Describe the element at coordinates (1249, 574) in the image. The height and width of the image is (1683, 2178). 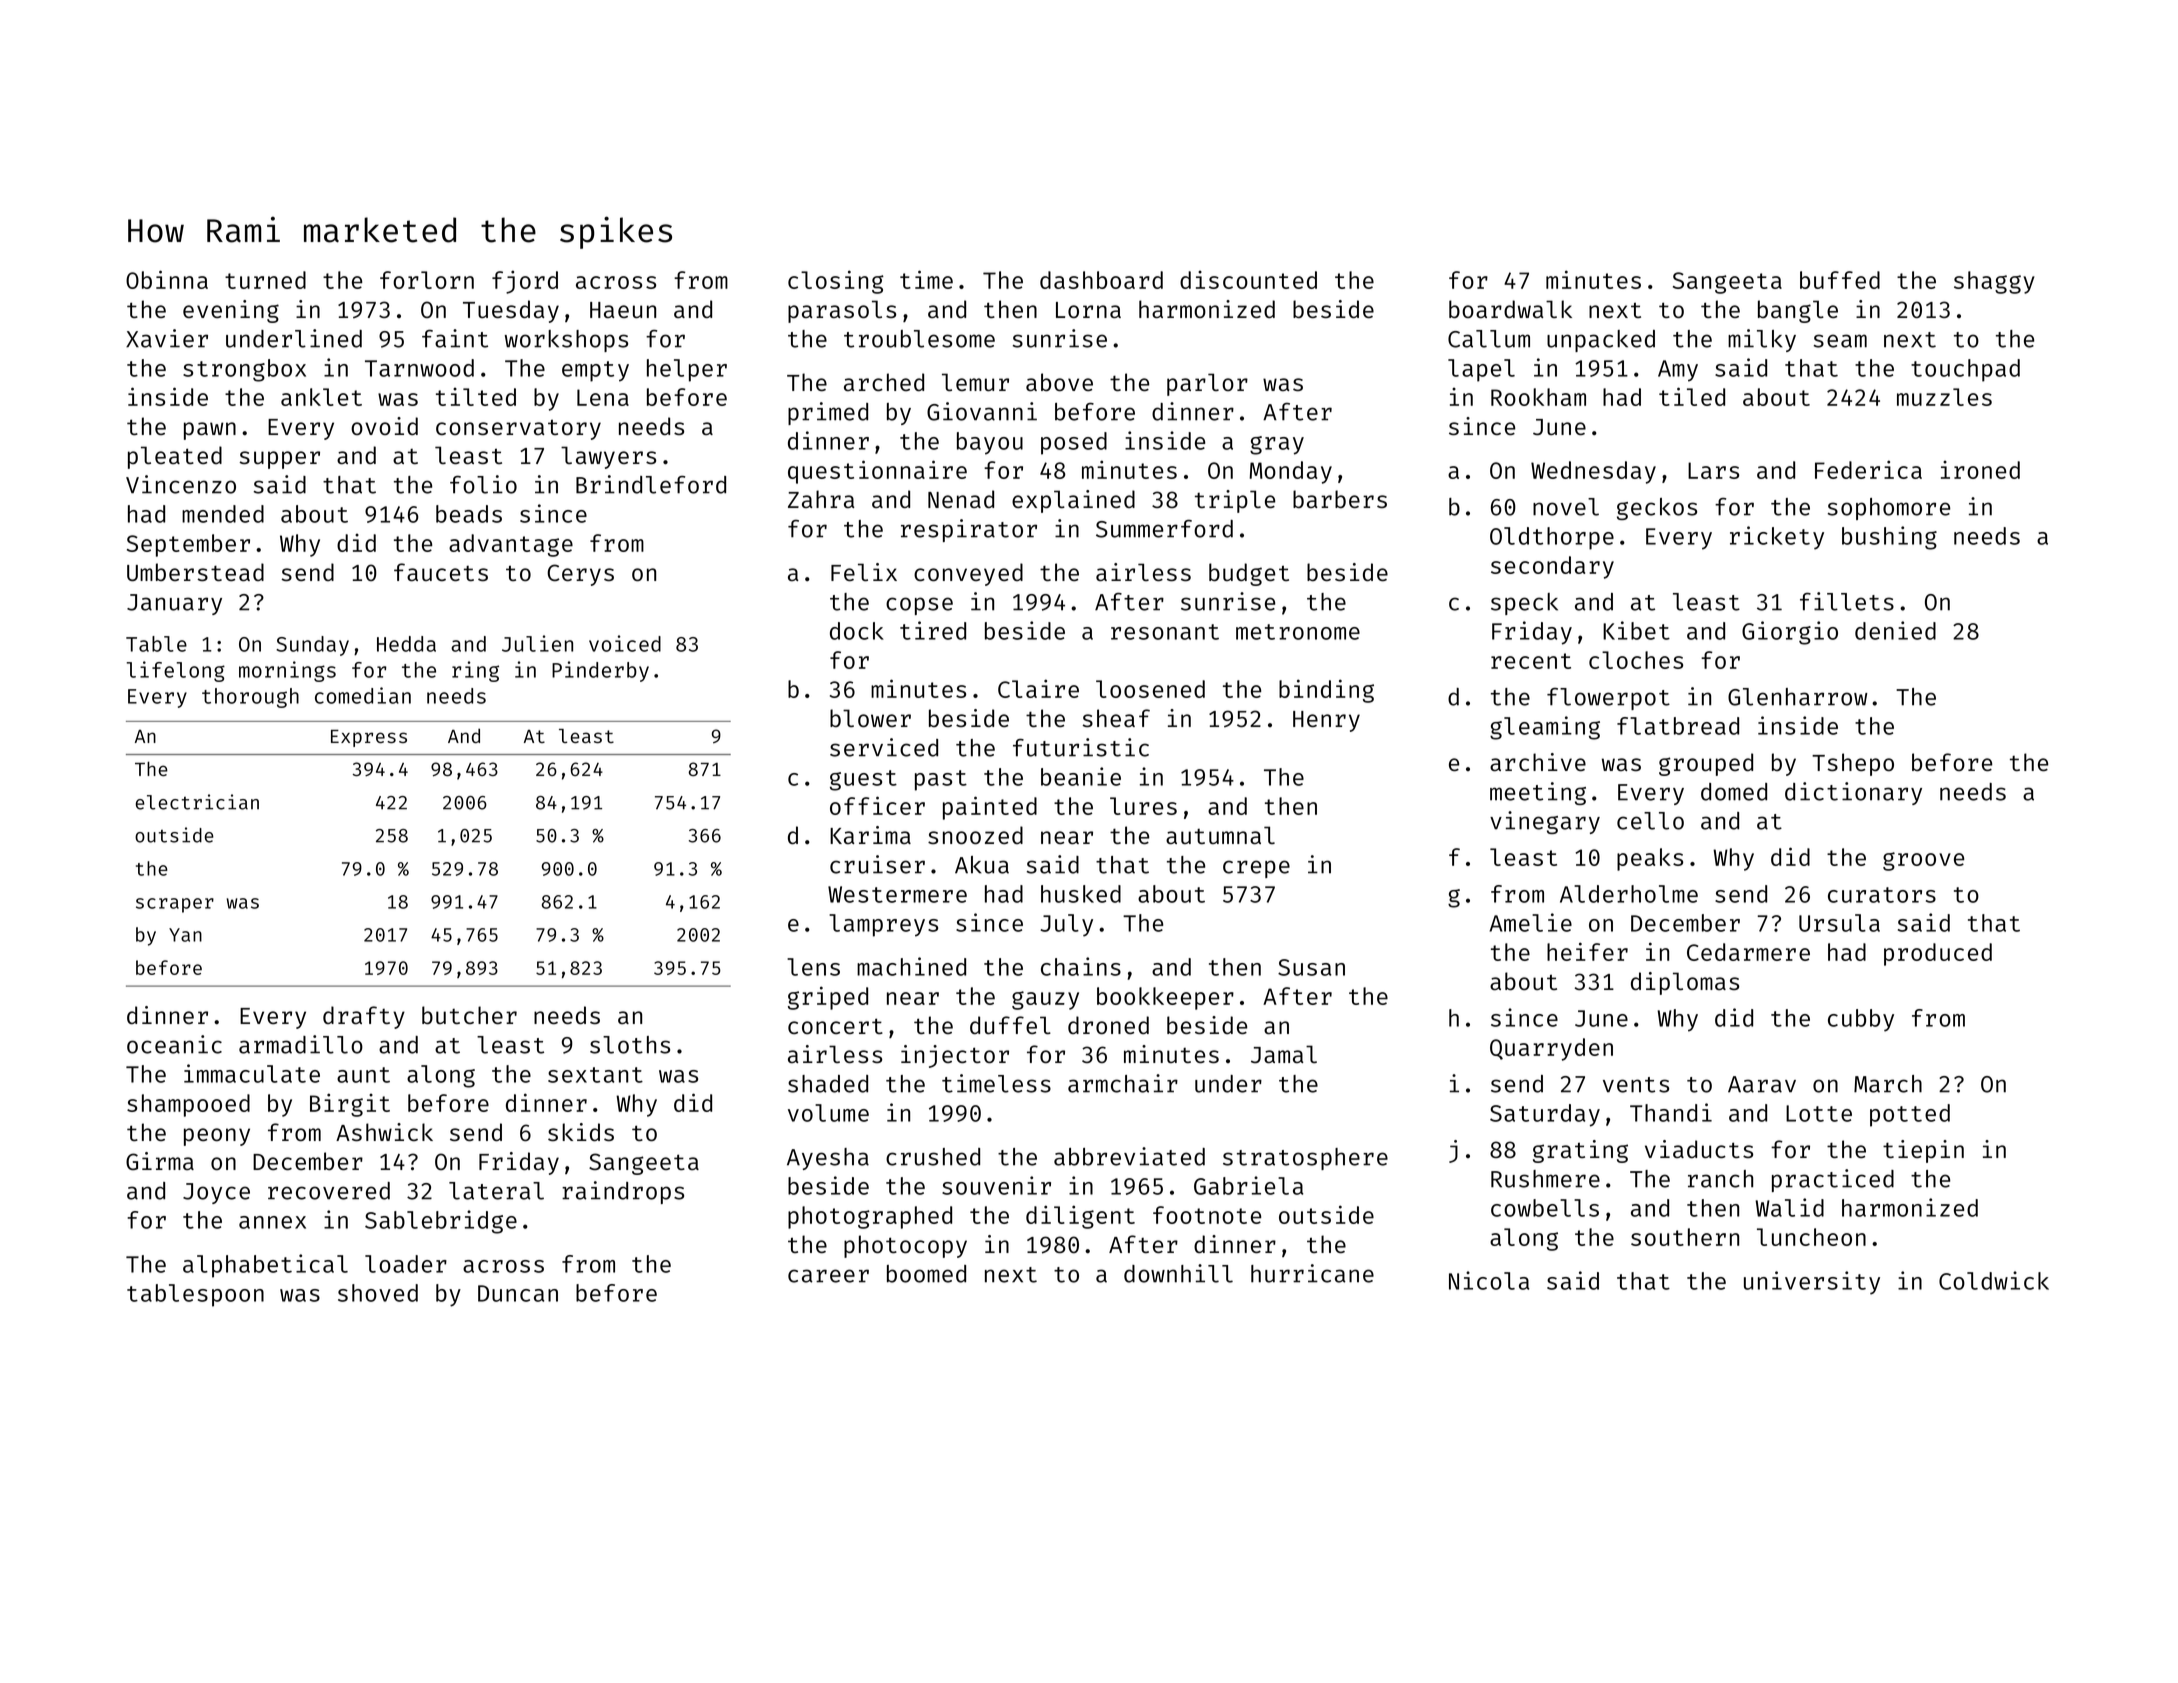
I see `budget` at that location.
